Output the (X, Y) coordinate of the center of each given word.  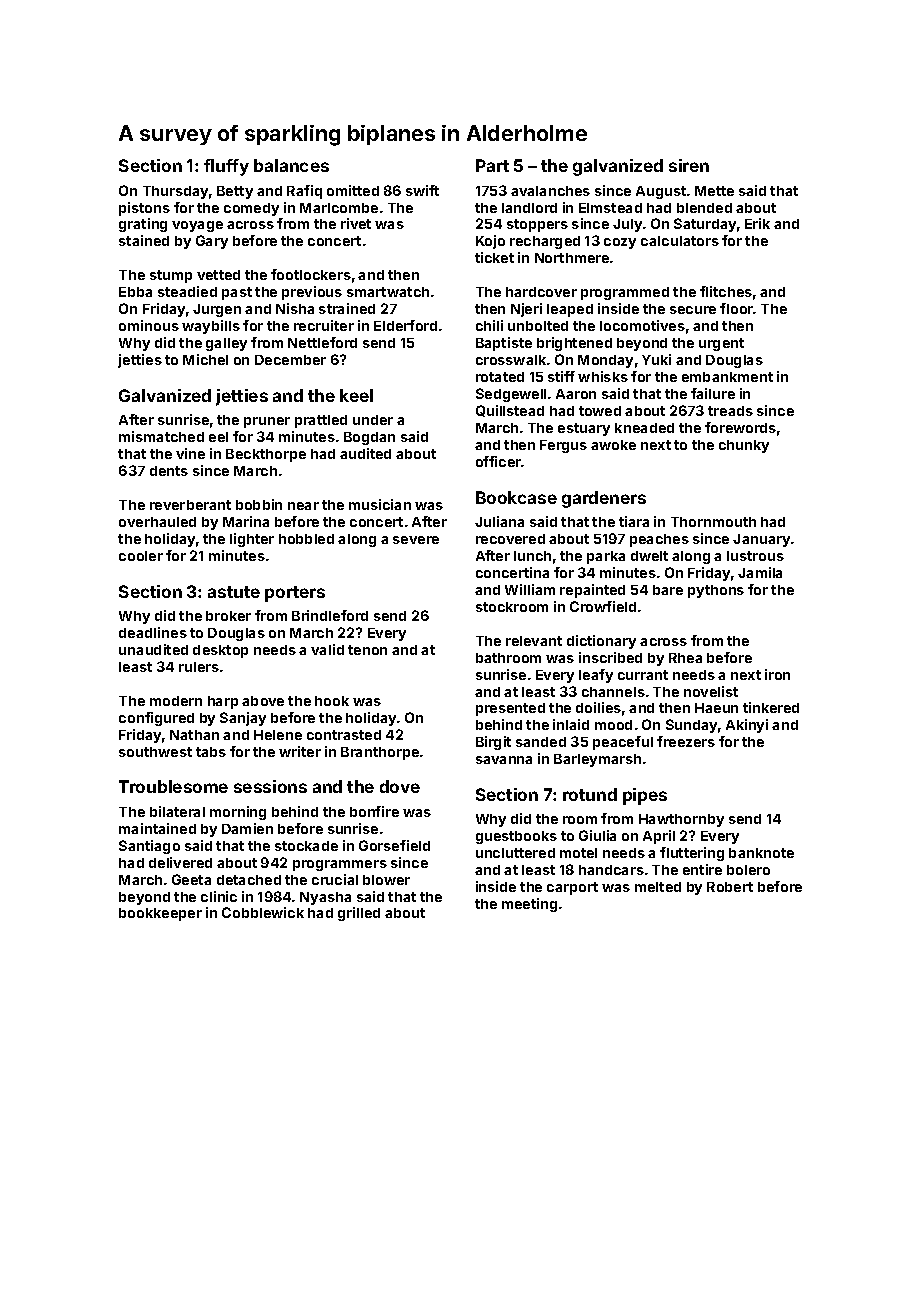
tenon (367, 650)
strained (347, 308)
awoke (613, 445)
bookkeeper (160, 914)
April (659, 837)
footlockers (311, 274)
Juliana (499, 521)
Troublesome (173, 786)
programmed (625, 293)
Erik (757, 223)
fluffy (226, 167)
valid (327, 649)
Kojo (490, 242)
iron (777, 674)
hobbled (306, 539)
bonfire (374, 811)
